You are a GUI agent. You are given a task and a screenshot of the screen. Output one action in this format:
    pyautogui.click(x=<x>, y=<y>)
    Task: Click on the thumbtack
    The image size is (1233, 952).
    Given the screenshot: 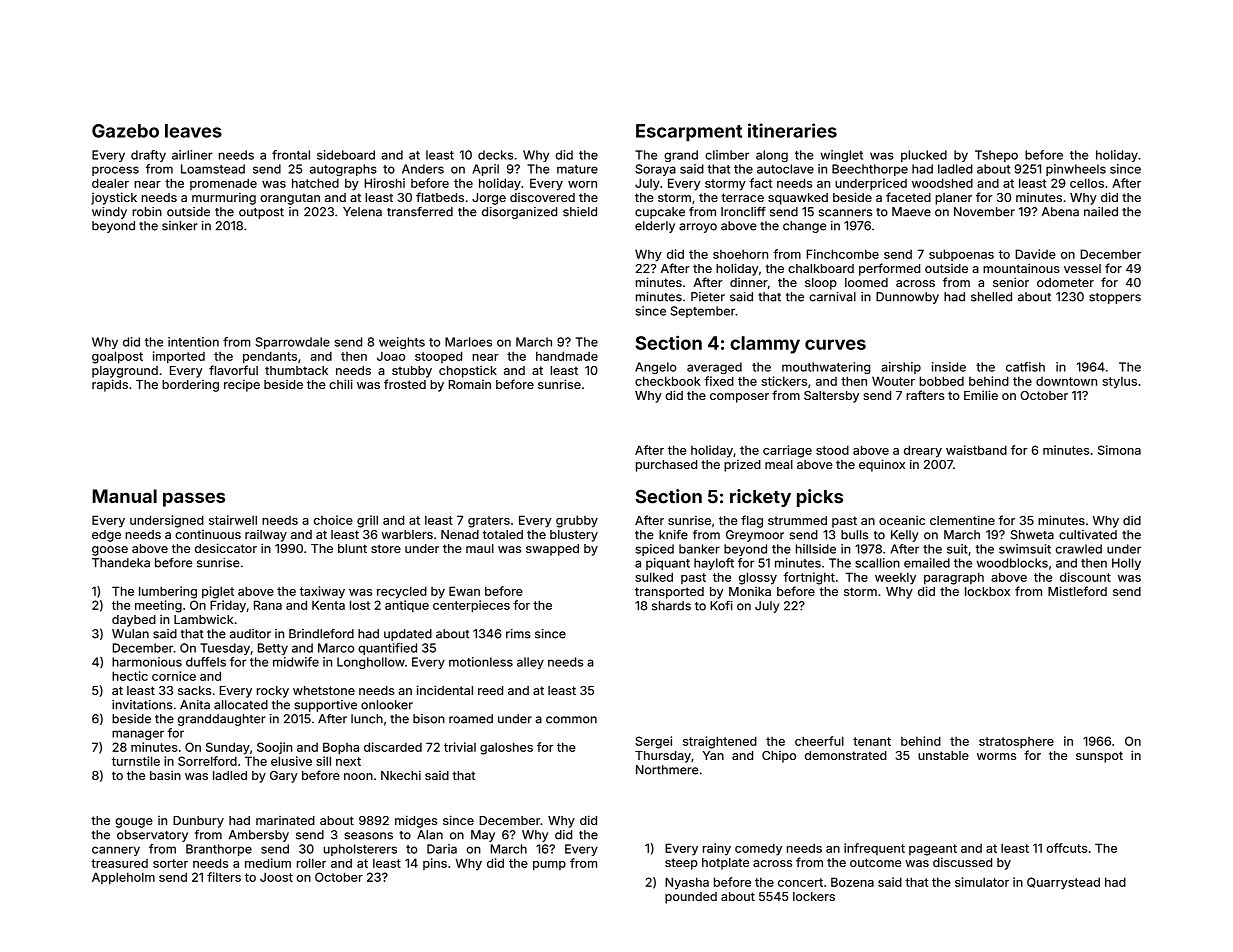 What is the action you would take?
    pyautogui.click(x=296, y=370)
